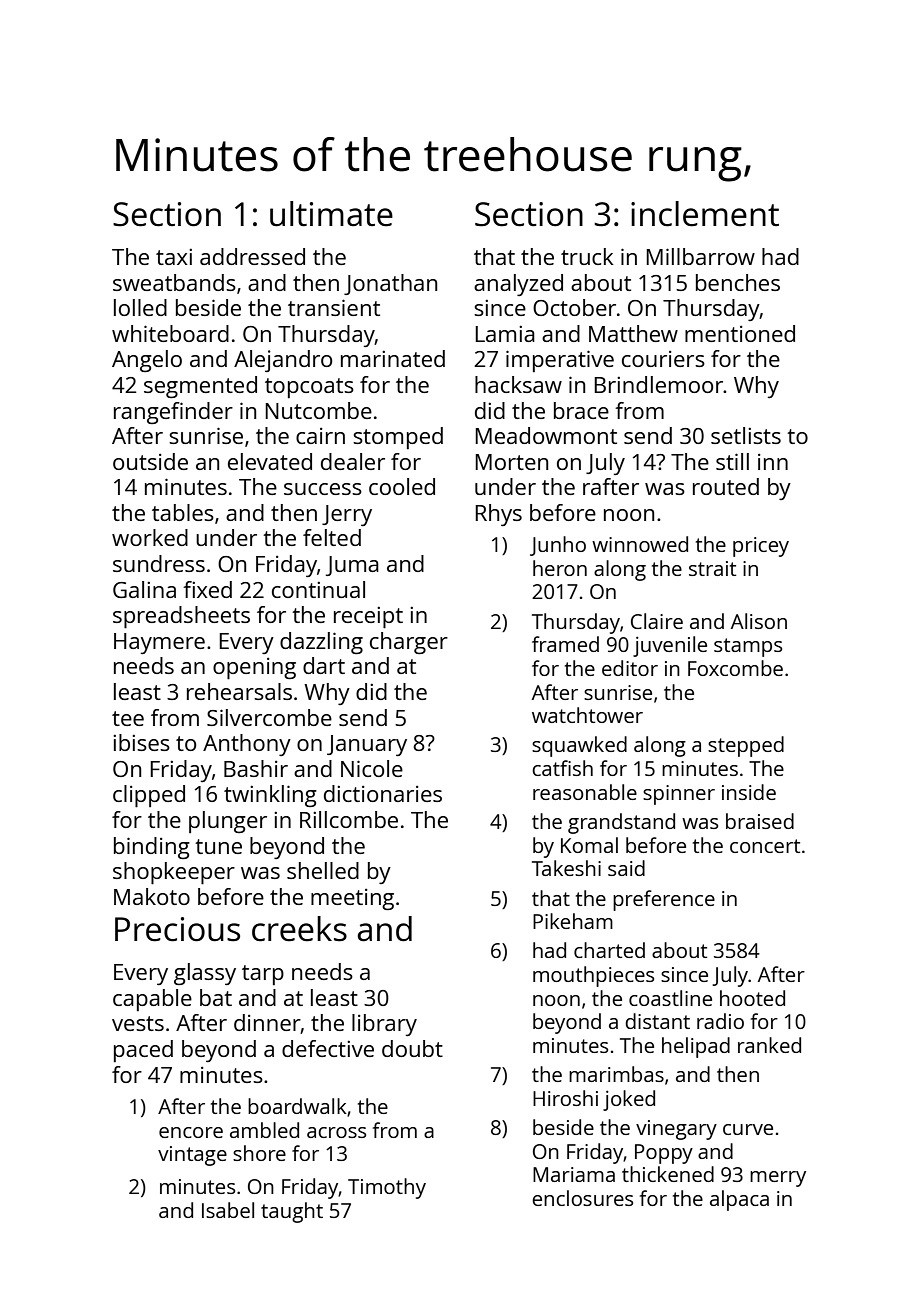  What do you see at coordinates (144, 589) in the page?
I see `Galina` at bounding box center [144, 589].
